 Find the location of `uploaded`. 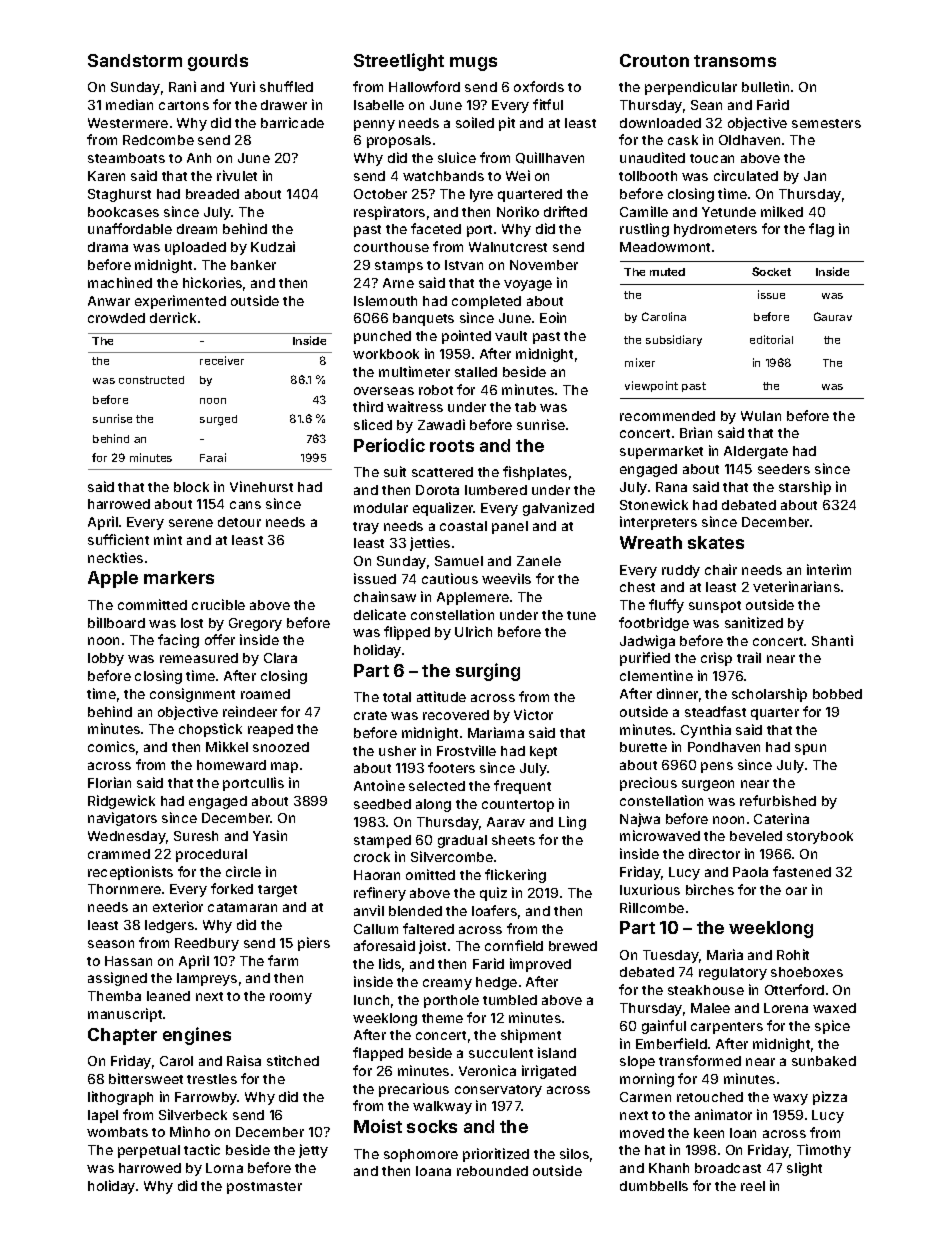

uploaded is located at coordinates (195, 248).
